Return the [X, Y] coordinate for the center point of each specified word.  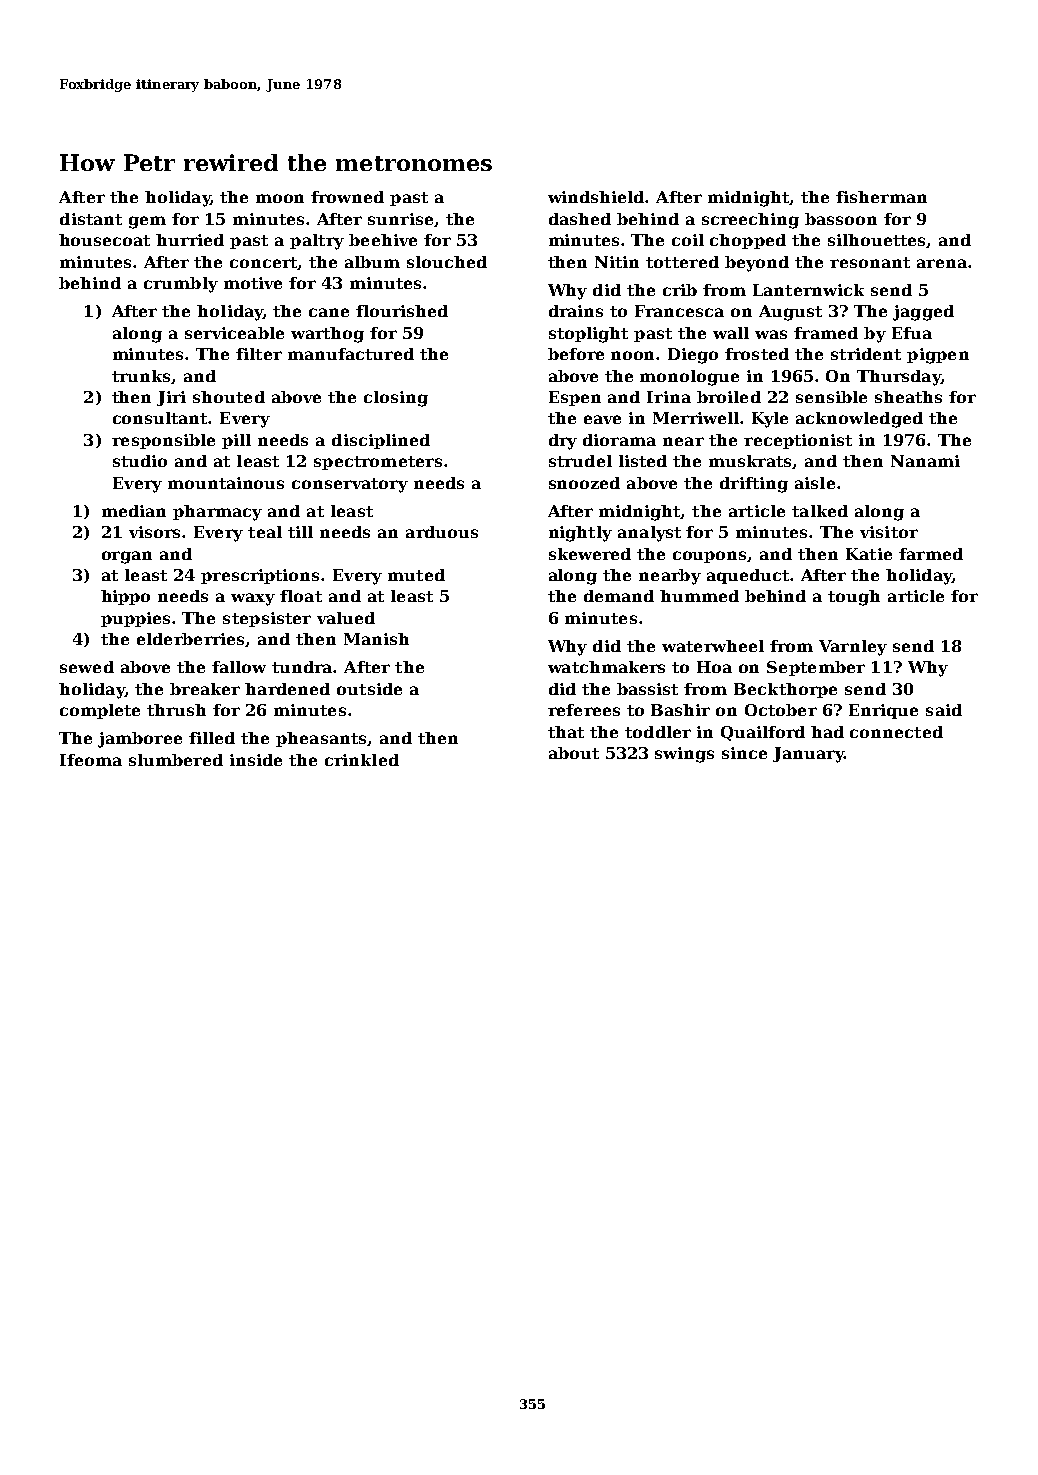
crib [680, 290]
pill [236, 441]
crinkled [362, 760]
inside [256, 760]
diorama [619, 440]
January [808, 755]
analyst [649, 534]
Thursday [899, 378]
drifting [754, 485]
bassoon [841, 219]
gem [147, 222]
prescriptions [260, 576]
